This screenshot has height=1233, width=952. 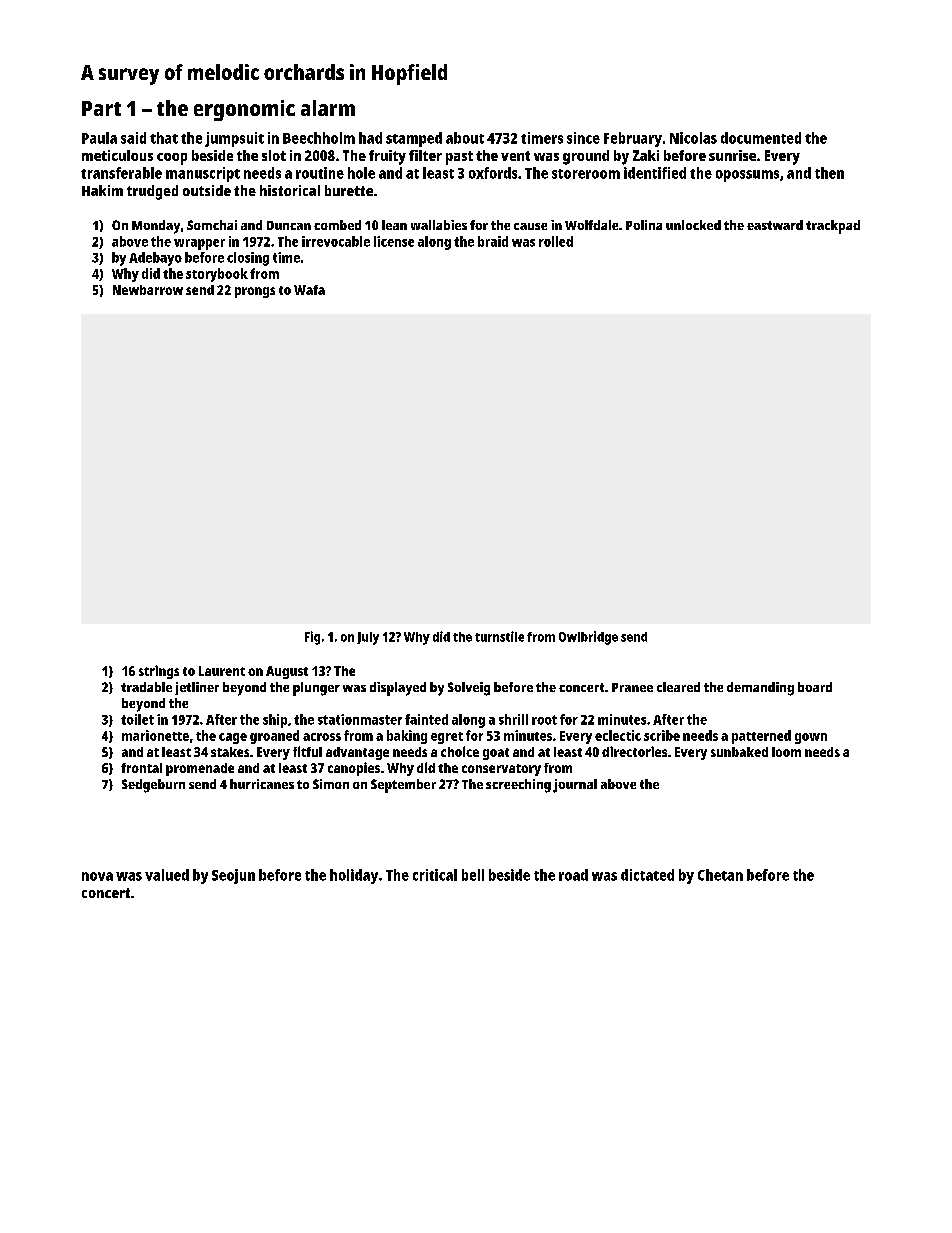 What do you see at coordinates (403, 786) in the screenshot?
I see `September` at bounding box center [403, 786].
